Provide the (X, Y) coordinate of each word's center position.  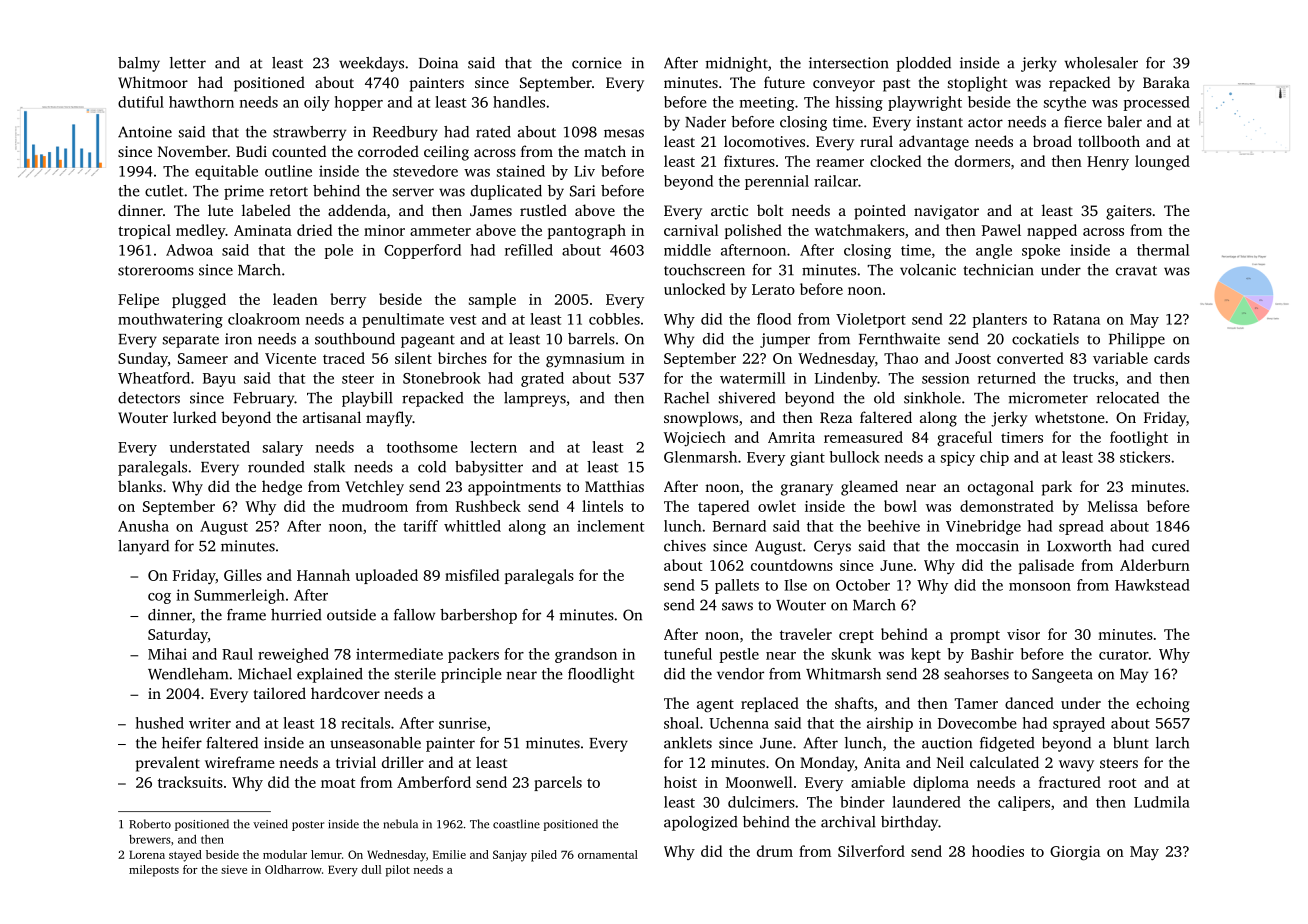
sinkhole (932, 398)
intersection (849, 63)
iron (238, 339)
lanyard (143, 547)
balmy (139, 64)
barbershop (478, 616)
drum (775, 851)
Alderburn (1155, 565)
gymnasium (585, 360)
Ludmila (1162, 802)
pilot (398, 871)
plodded (923, 64)
